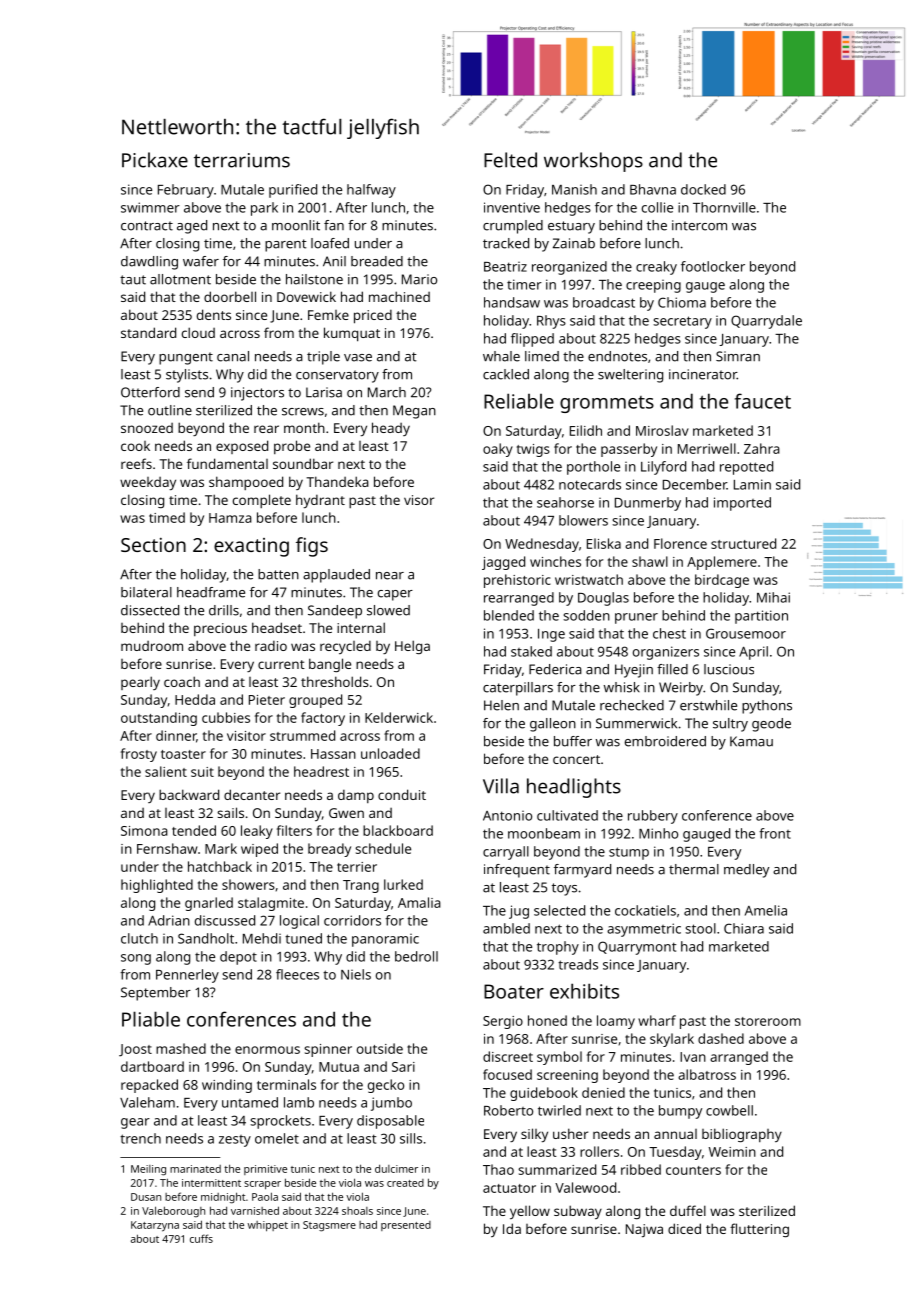  I want to click on weekday, so click(148, 483).
